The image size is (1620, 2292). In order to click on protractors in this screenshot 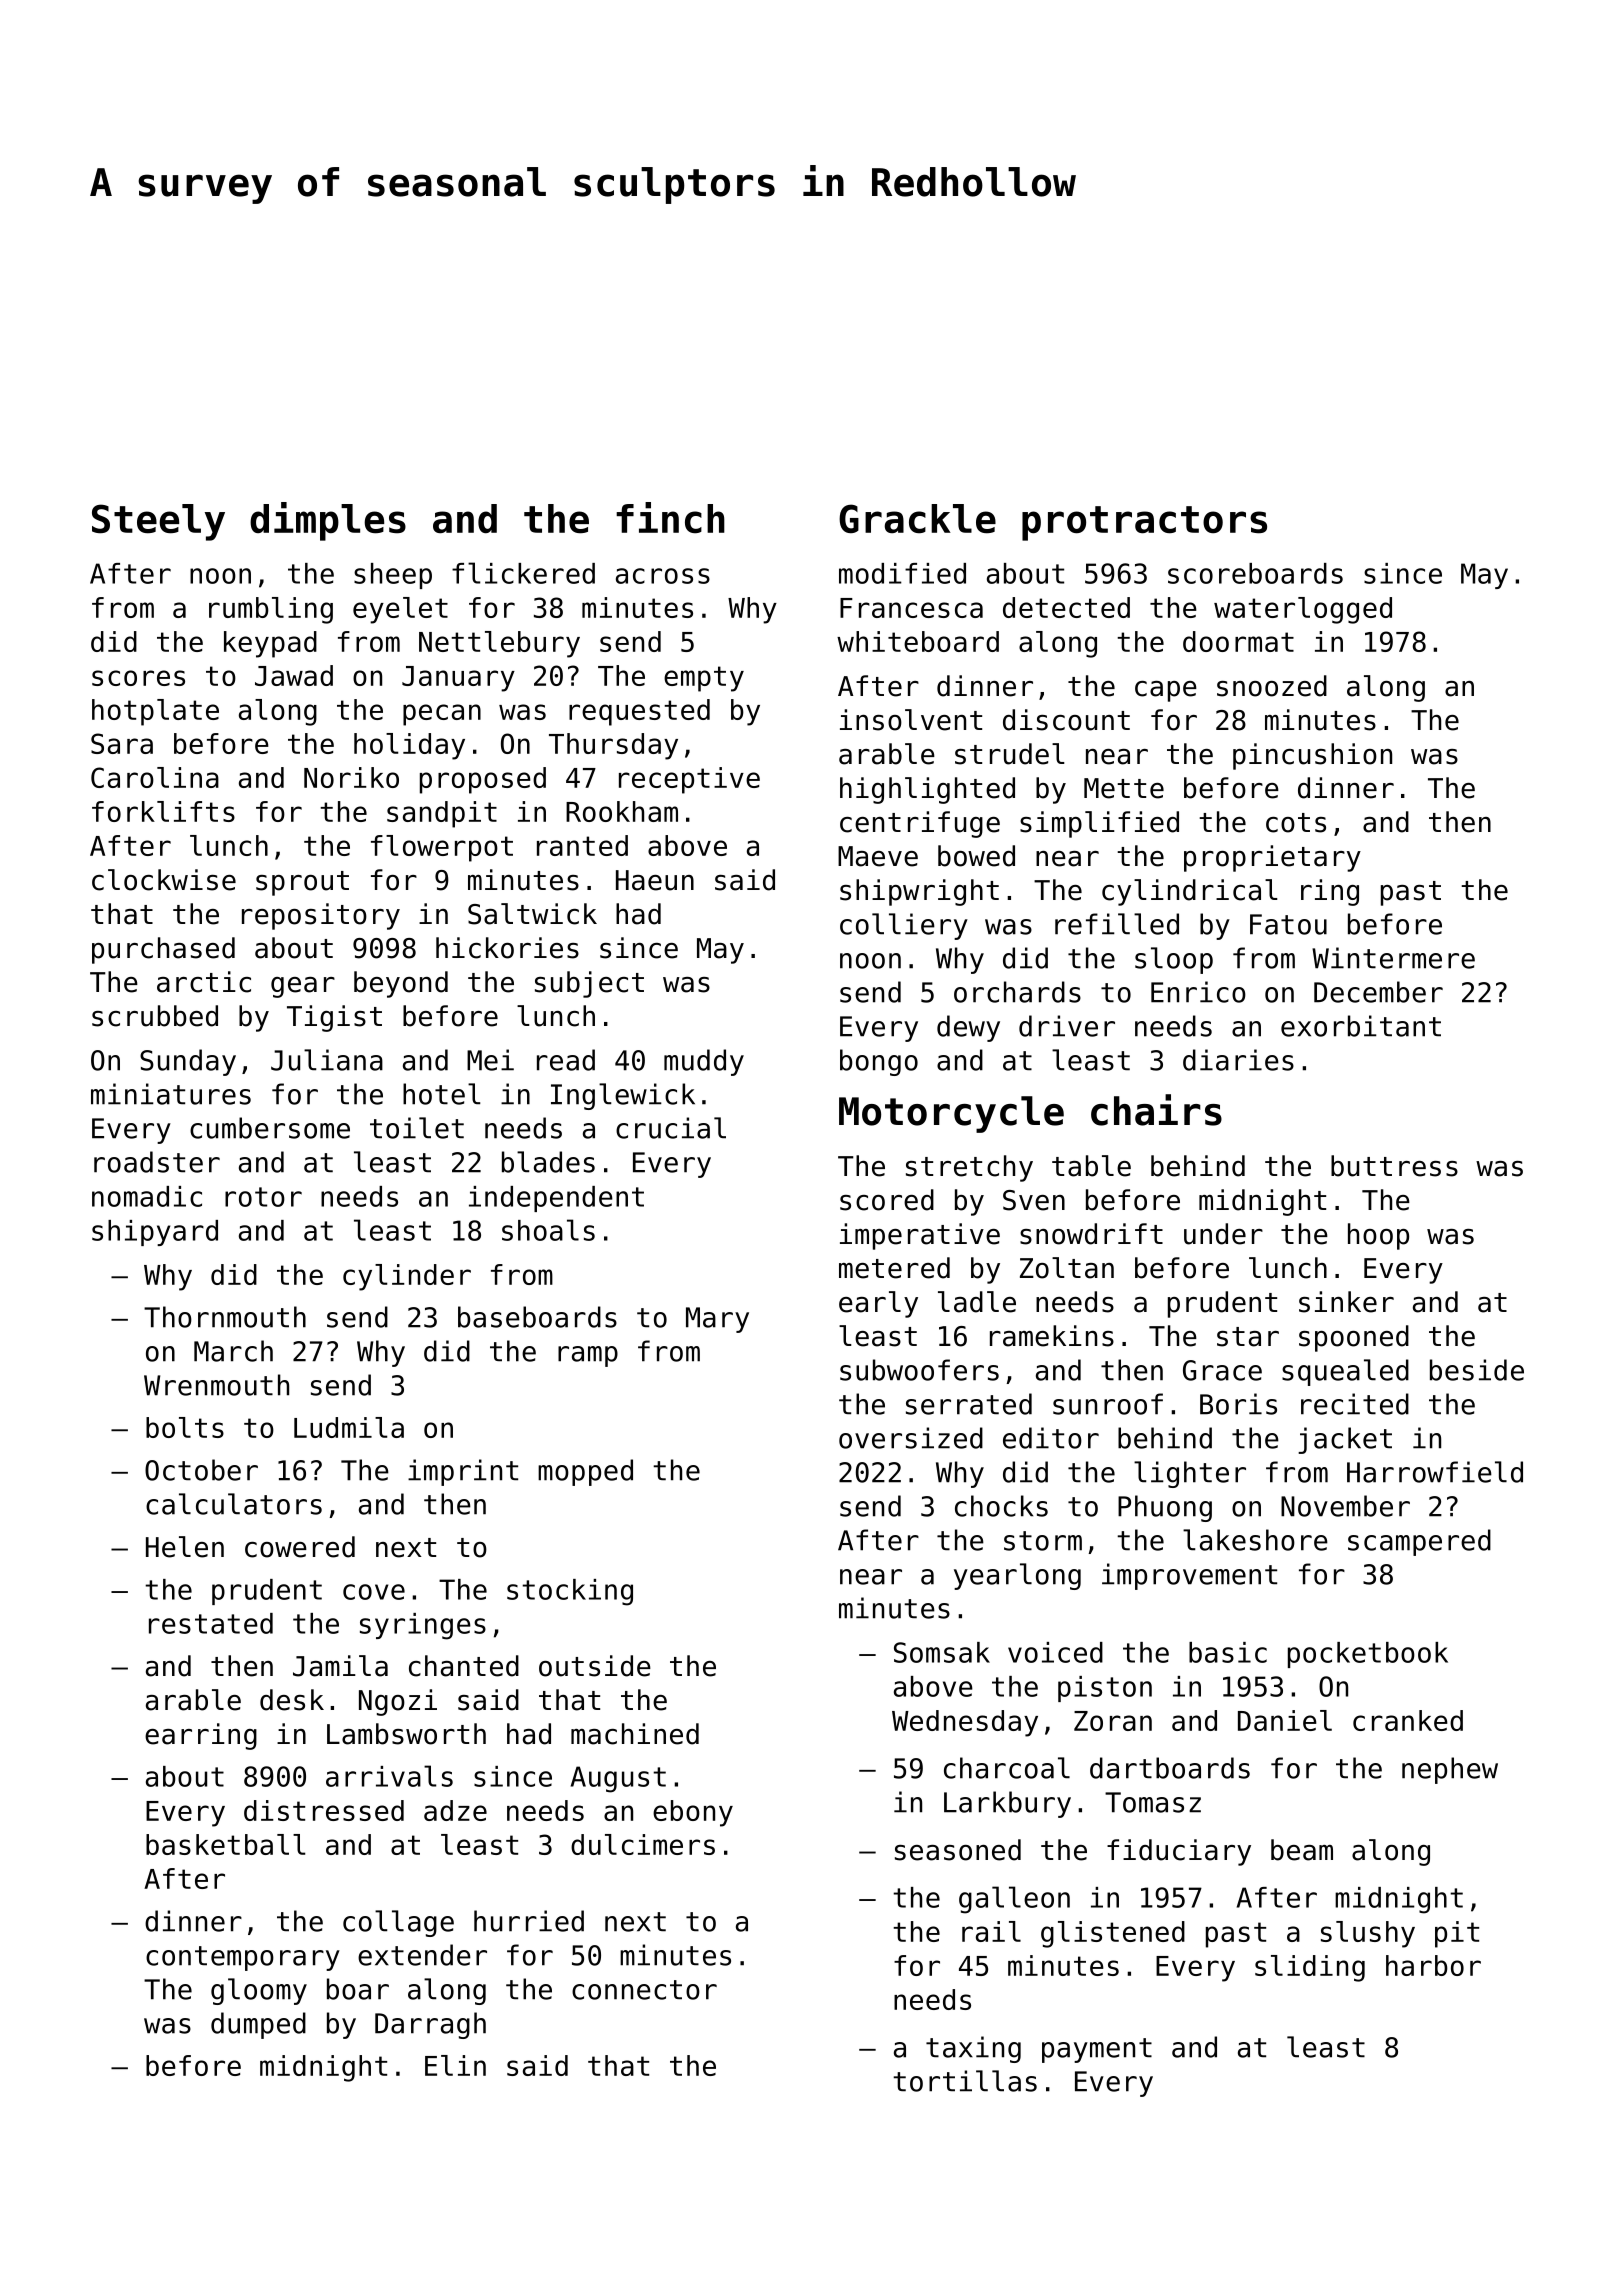, I will do `click(1144, 523)`.
